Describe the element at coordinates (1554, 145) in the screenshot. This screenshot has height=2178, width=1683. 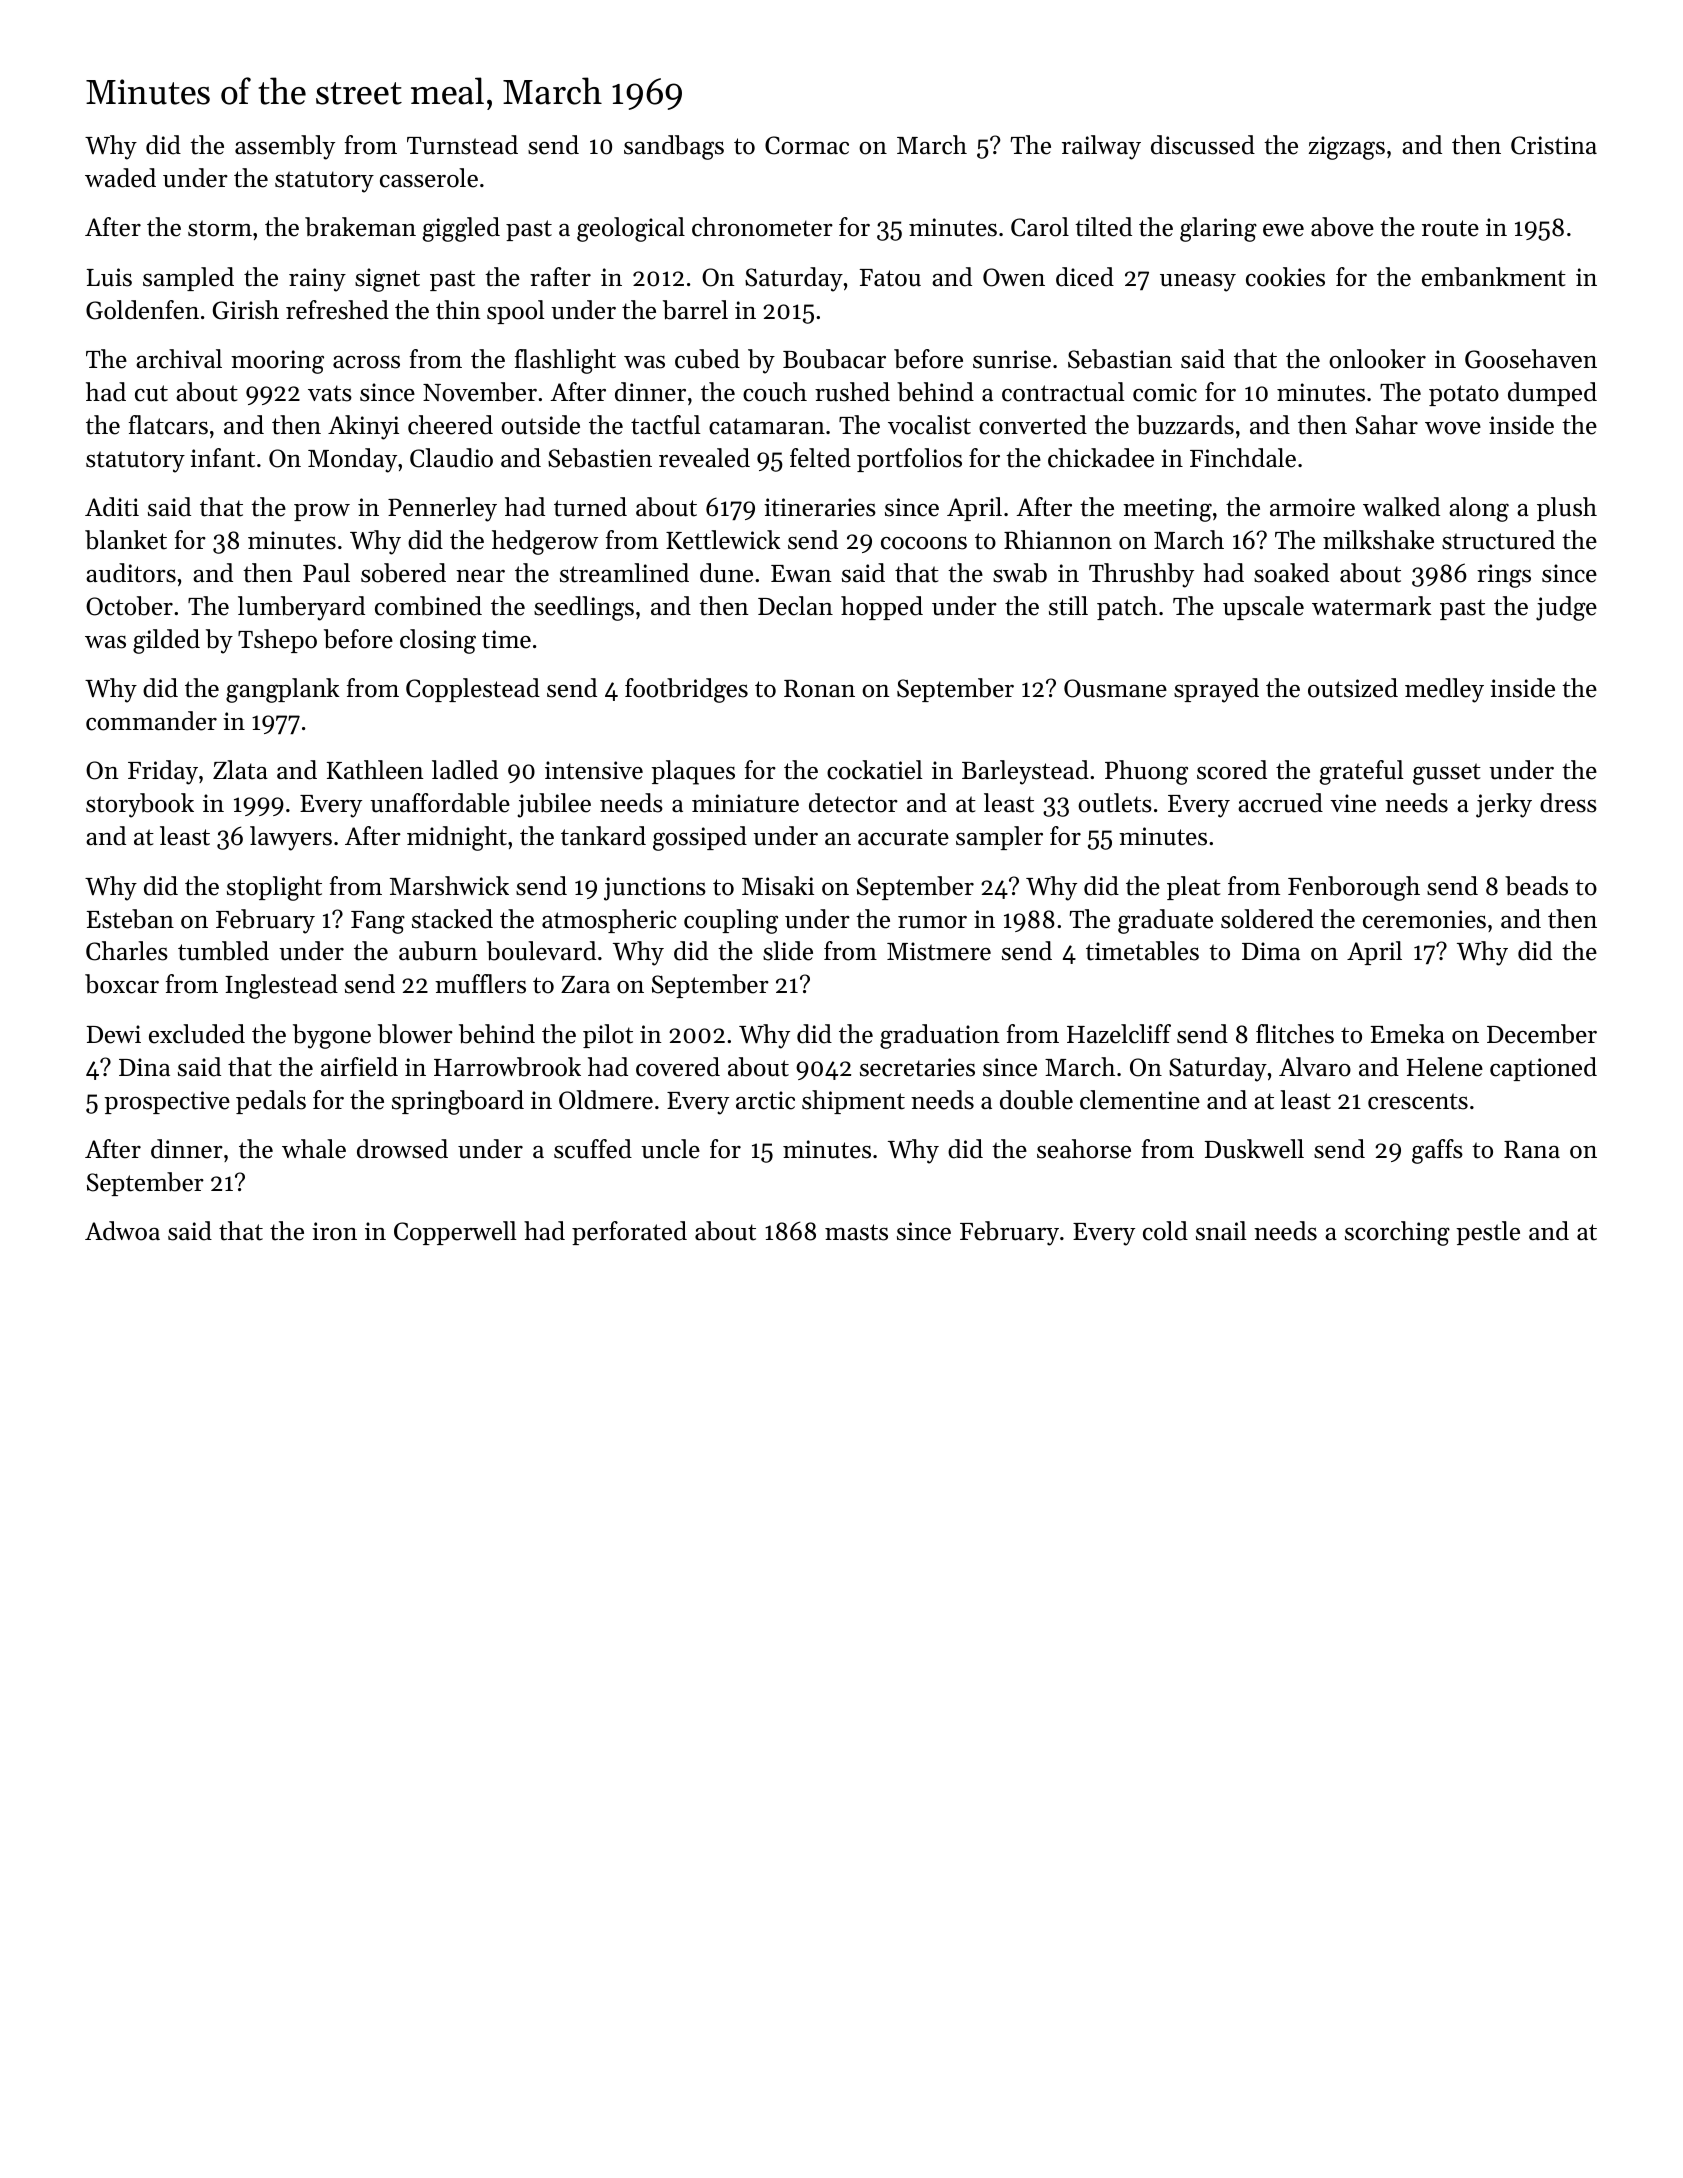
I see `Cristina` at that location.
